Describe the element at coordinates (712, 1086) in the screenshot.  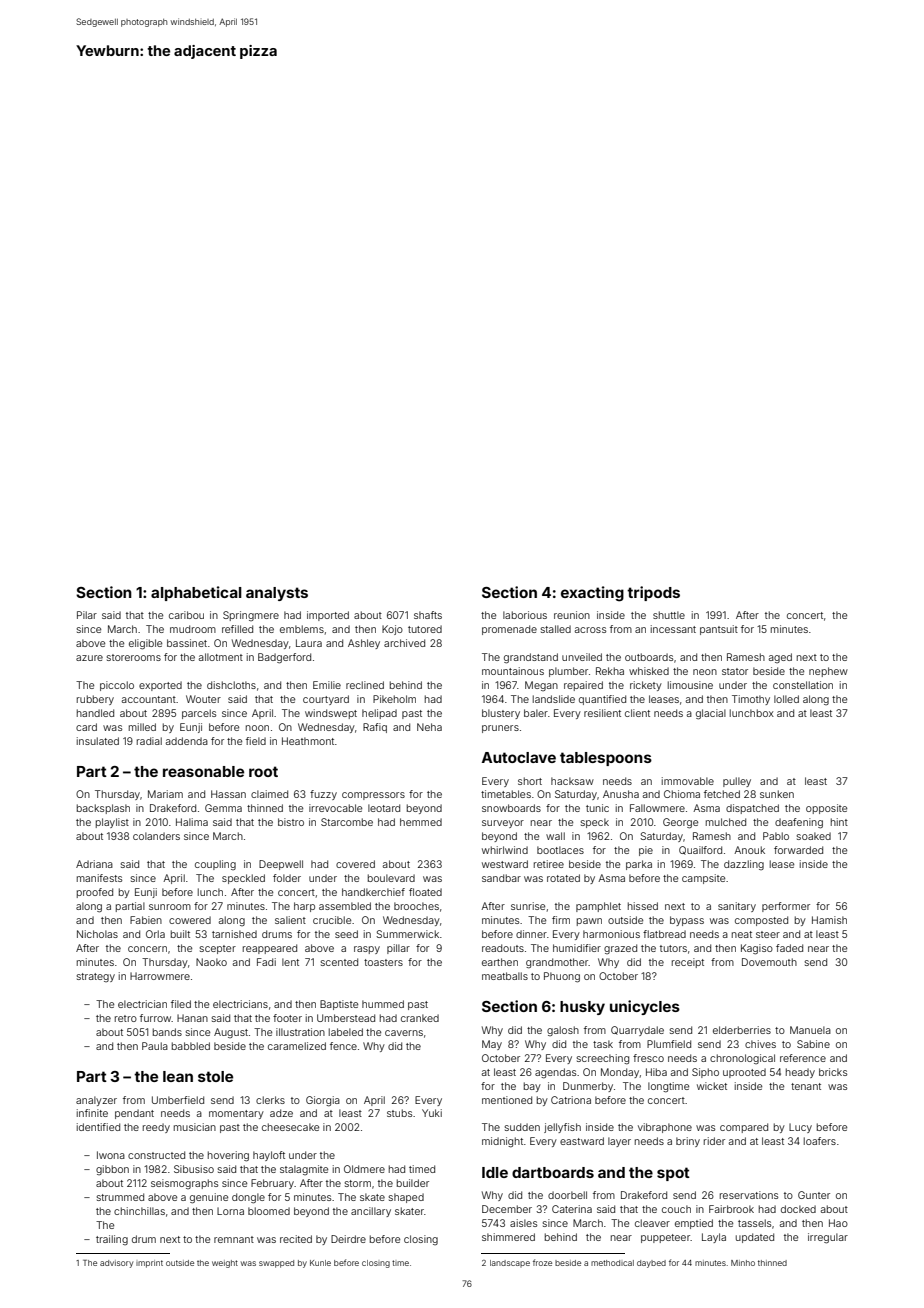
I see `wicket` at that location.
